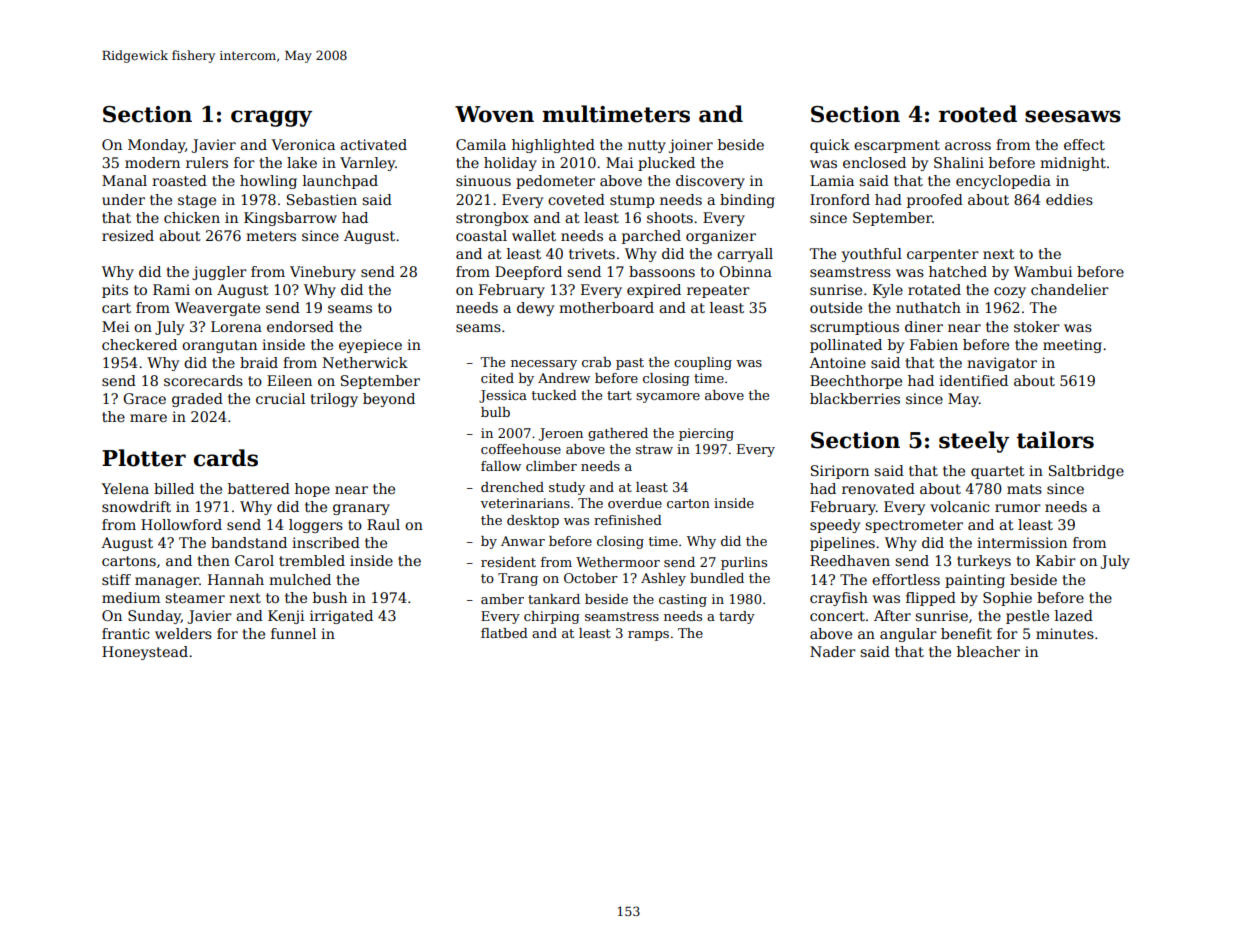 The image size is (1233, 952). Describe the element at coordinates (236, 579) in the image. I see `Hannah` at that location.
